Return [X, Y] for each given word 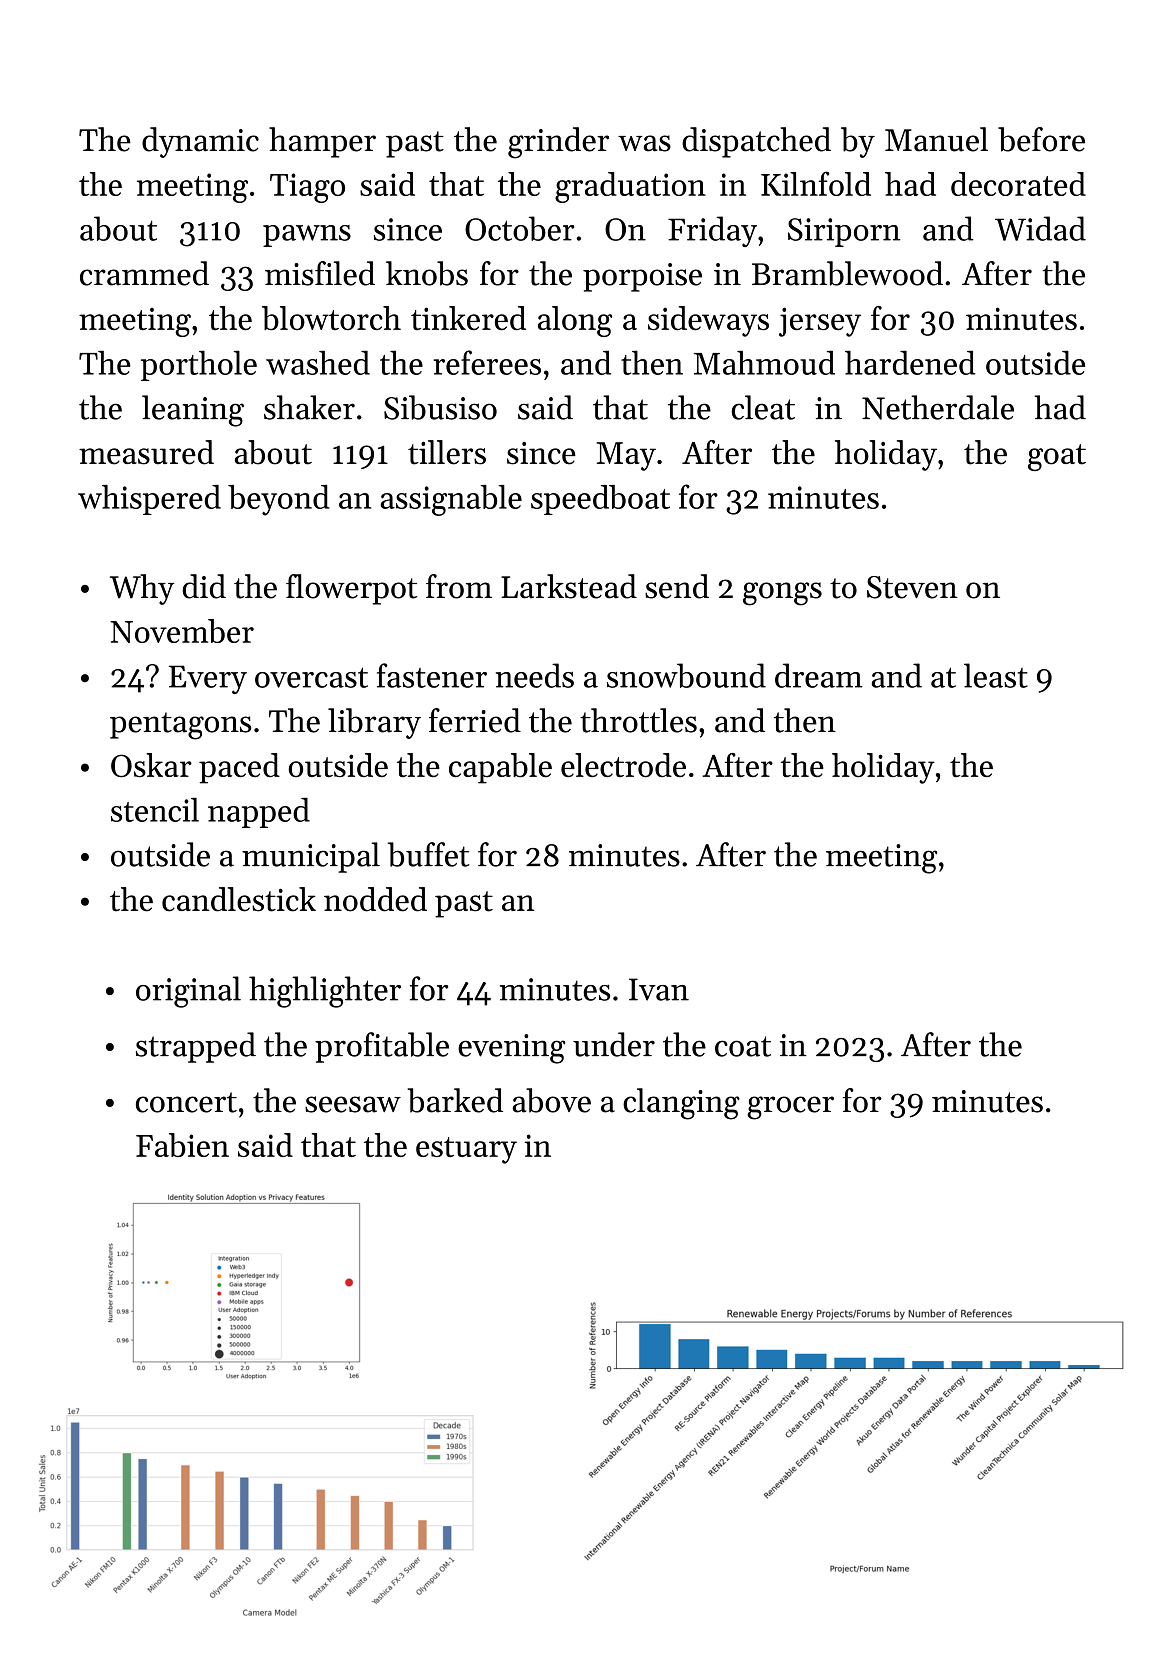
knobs [427, 273]
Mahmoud [764, 362]
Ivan [659, 989]
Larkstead [569, 586]
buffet [428, 854]
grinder [558, 143]
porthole [199, 365]
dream [819, 675]
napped [259, 812]
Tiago [307, 188]
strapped [196, 1047]
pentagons [180, 726]
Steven [912, 587]
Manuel [936, 139]
